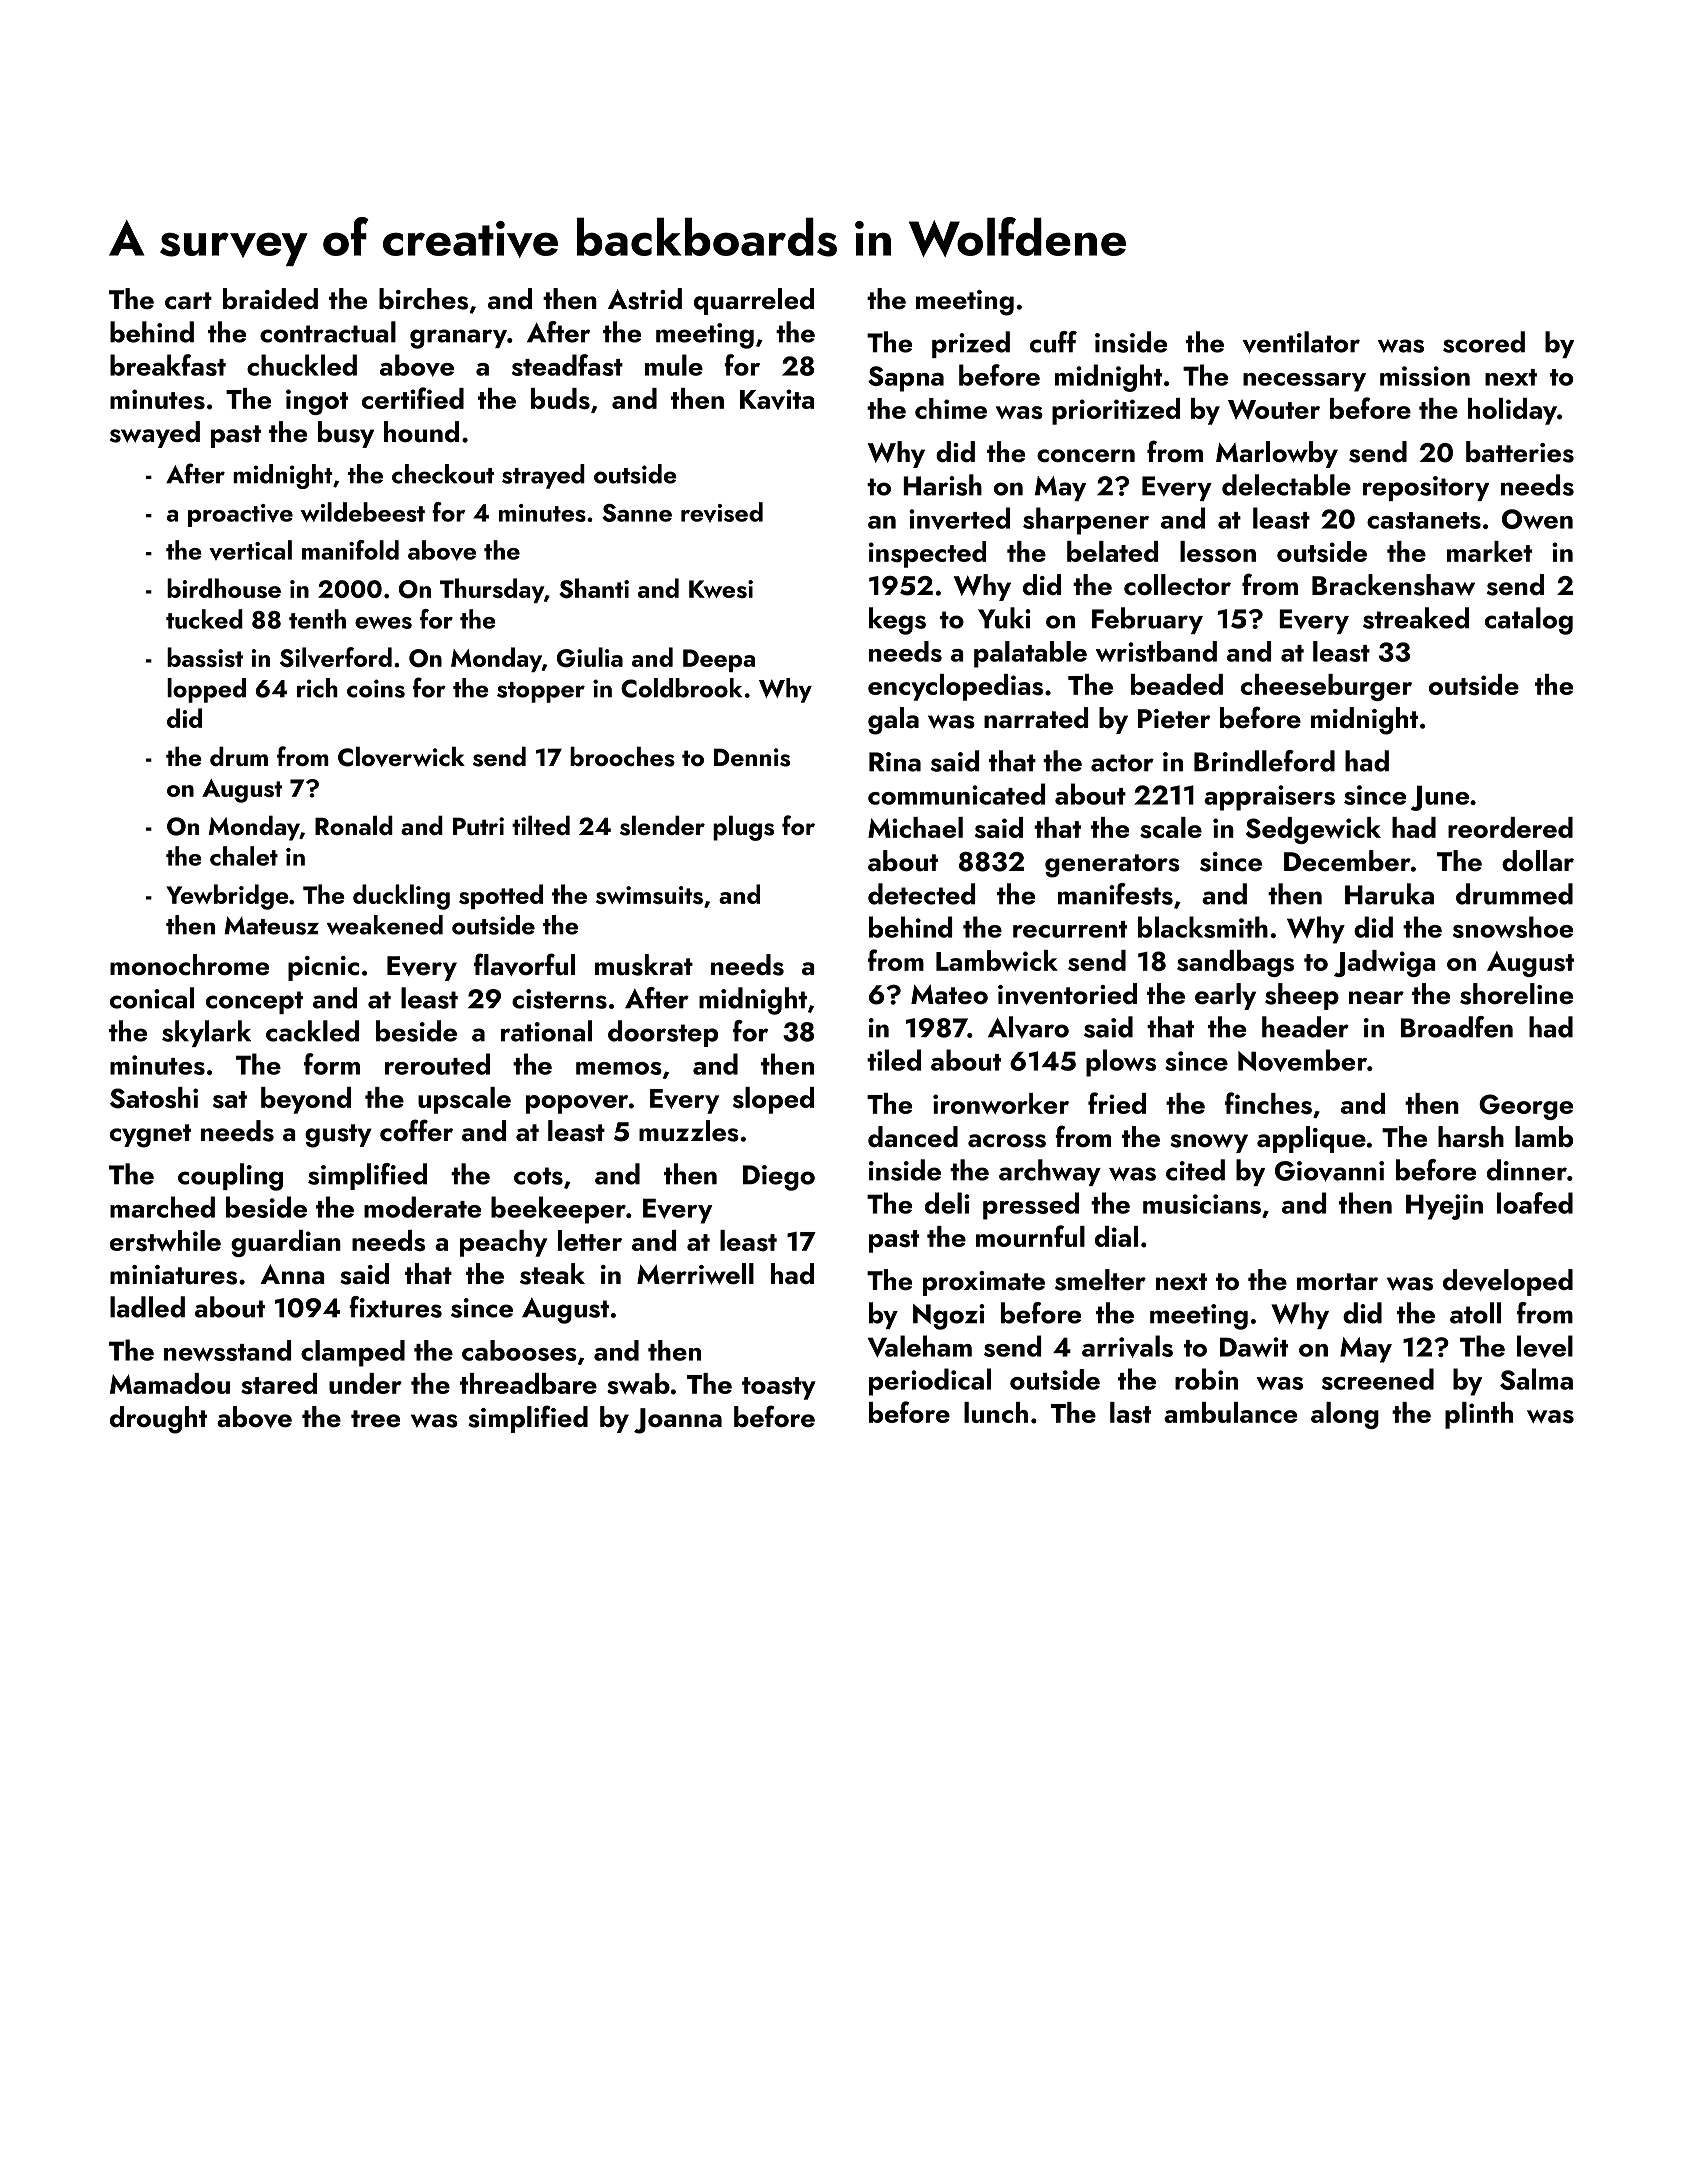 This image has width=1683, height=2178. I want to click on threadbare, so click(528, 1383).
